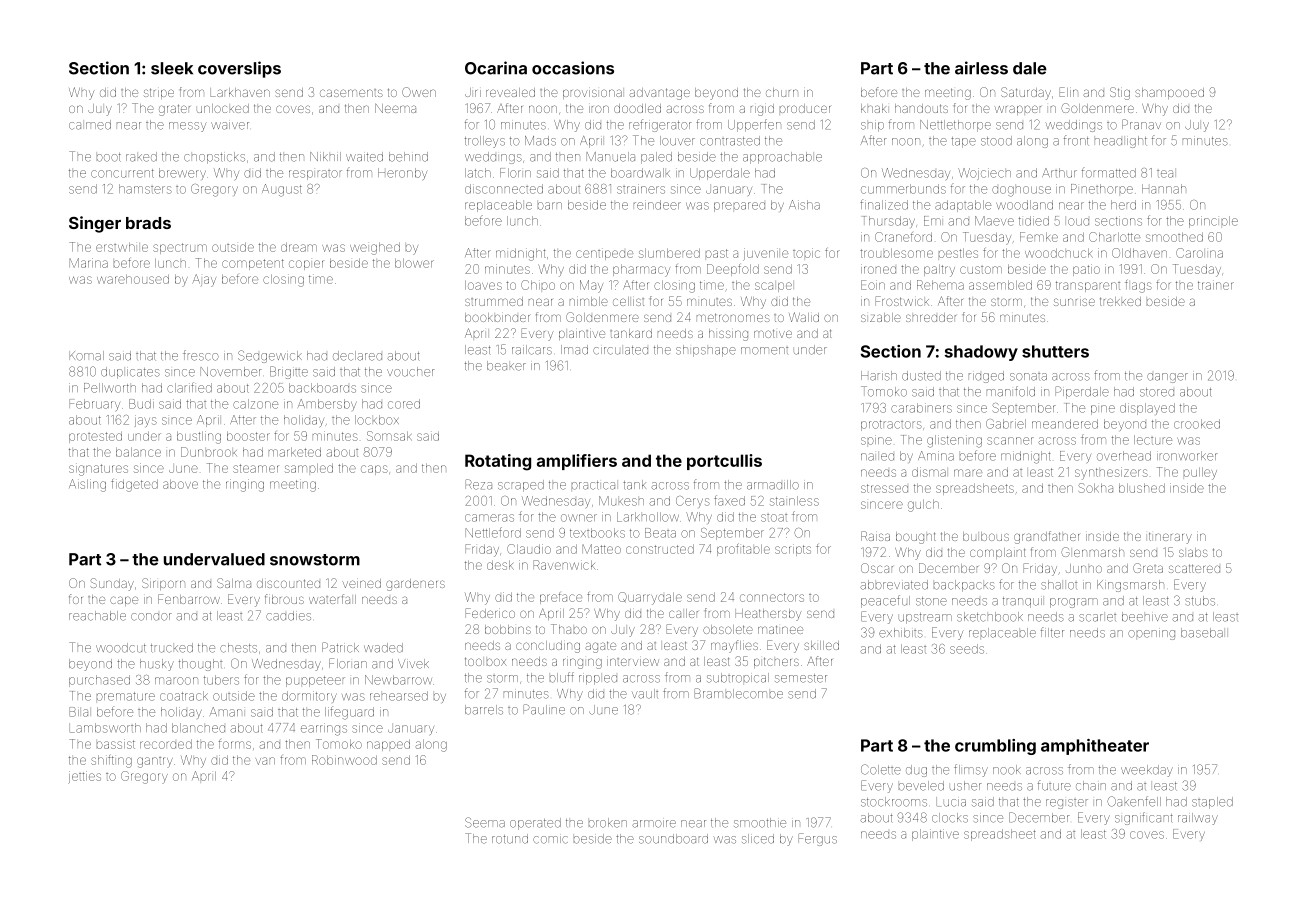  Describe the element at coordinates (774, 518) in the screenshot. I see `stoat` at that location.
